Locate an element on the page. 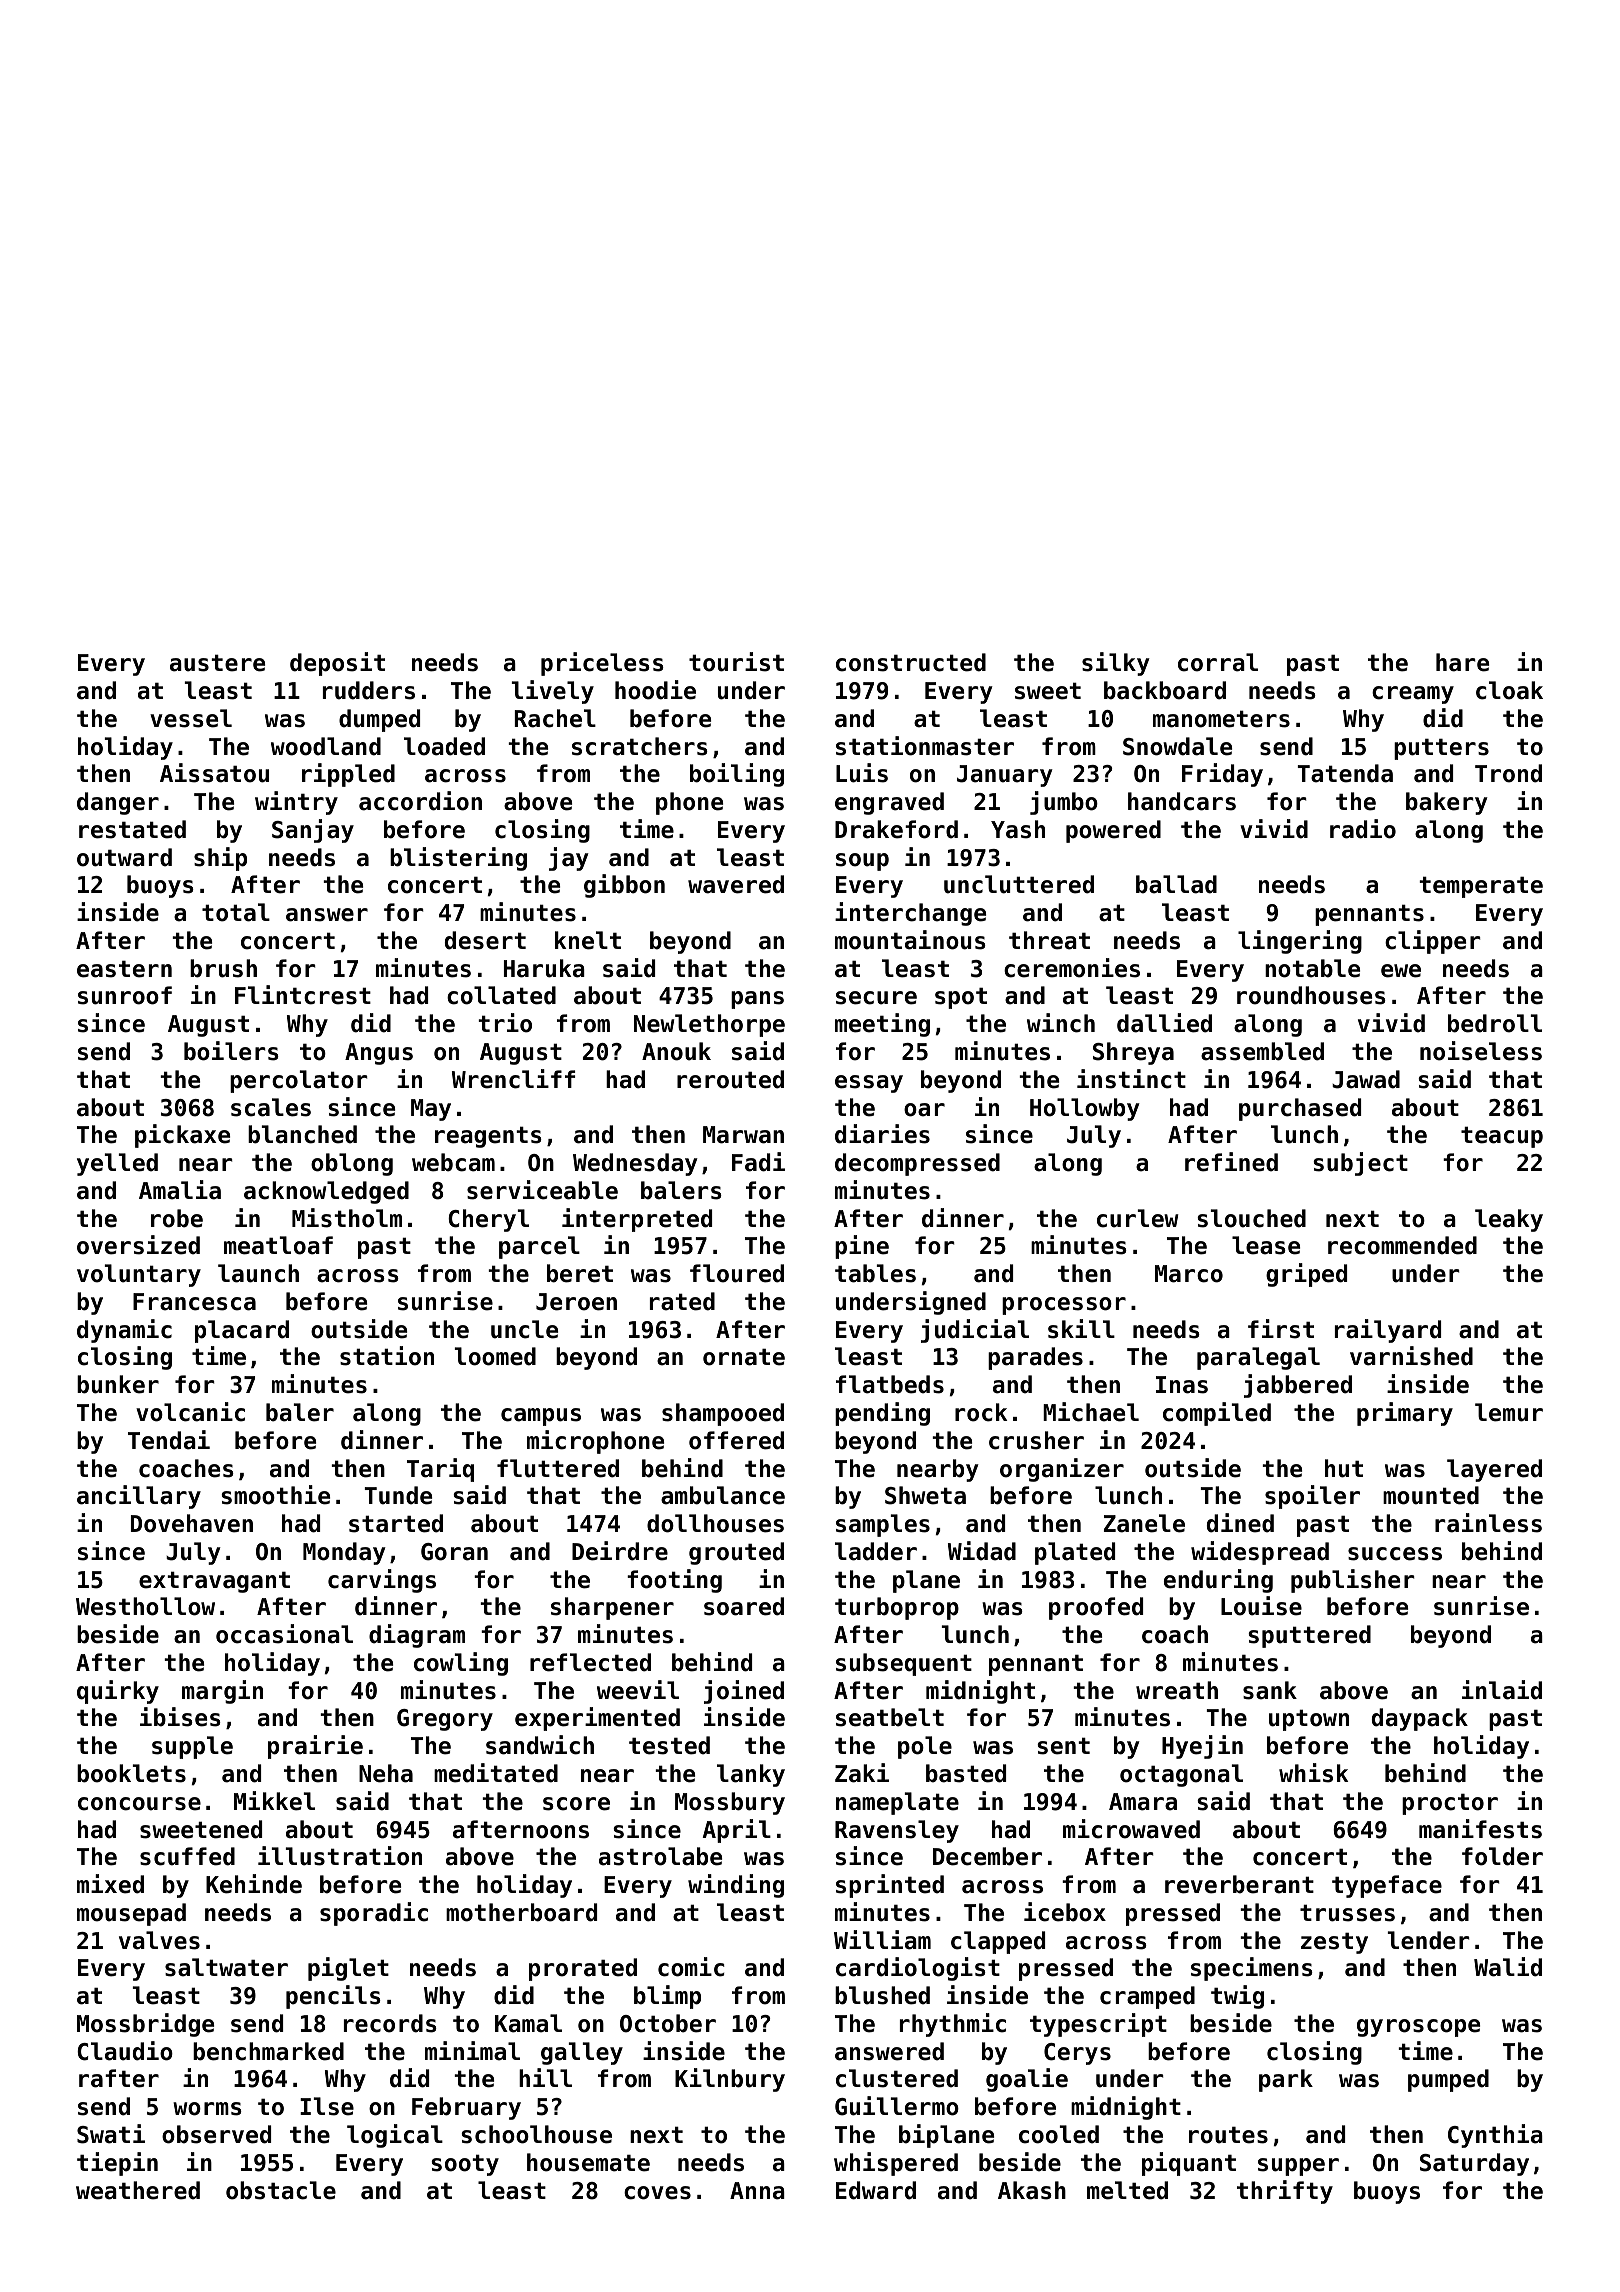 This image has width=1620, height=2292. Drakeford is located at coordinates (896, 829).
